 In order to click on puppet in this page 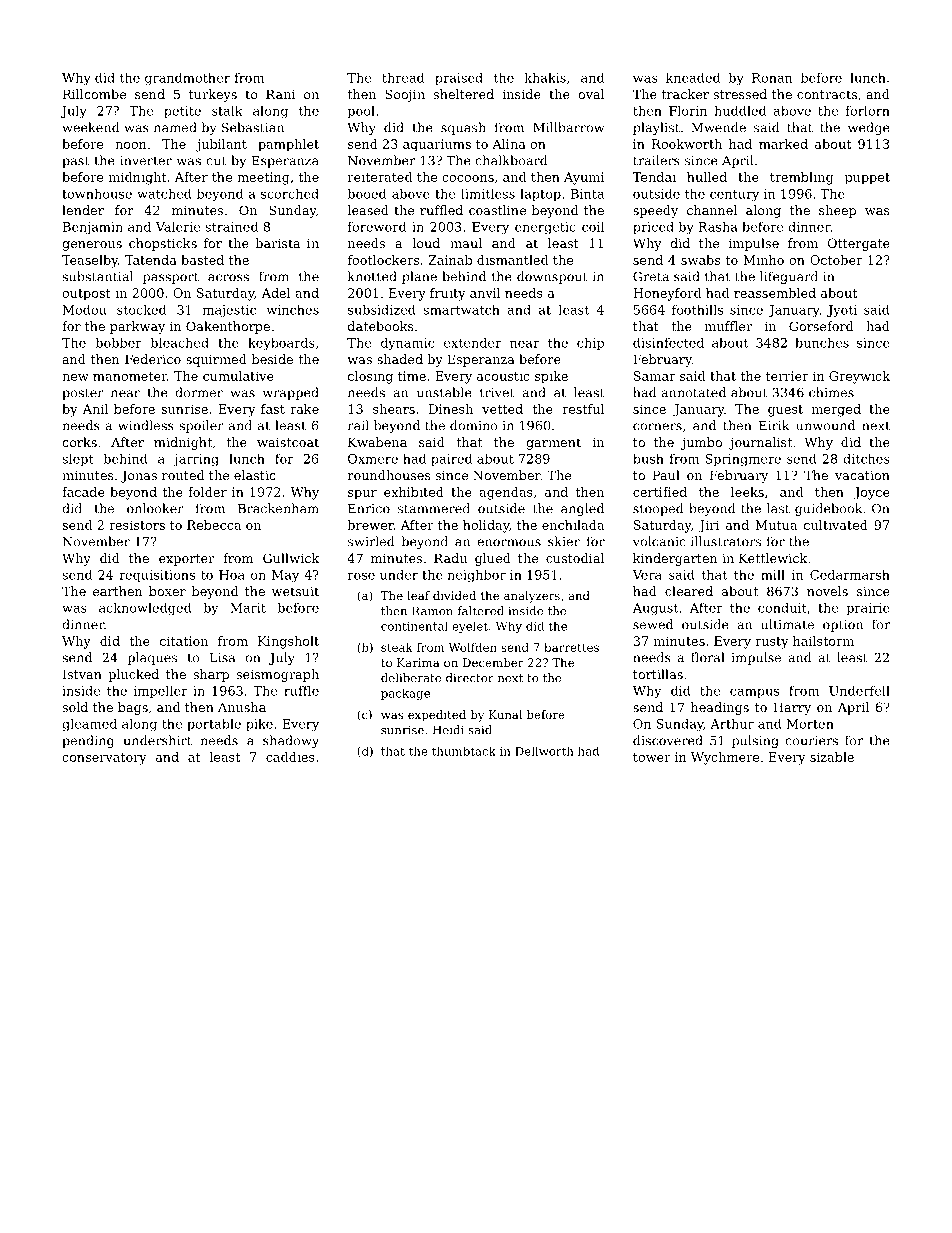, I will do `click(867, 179)`.
